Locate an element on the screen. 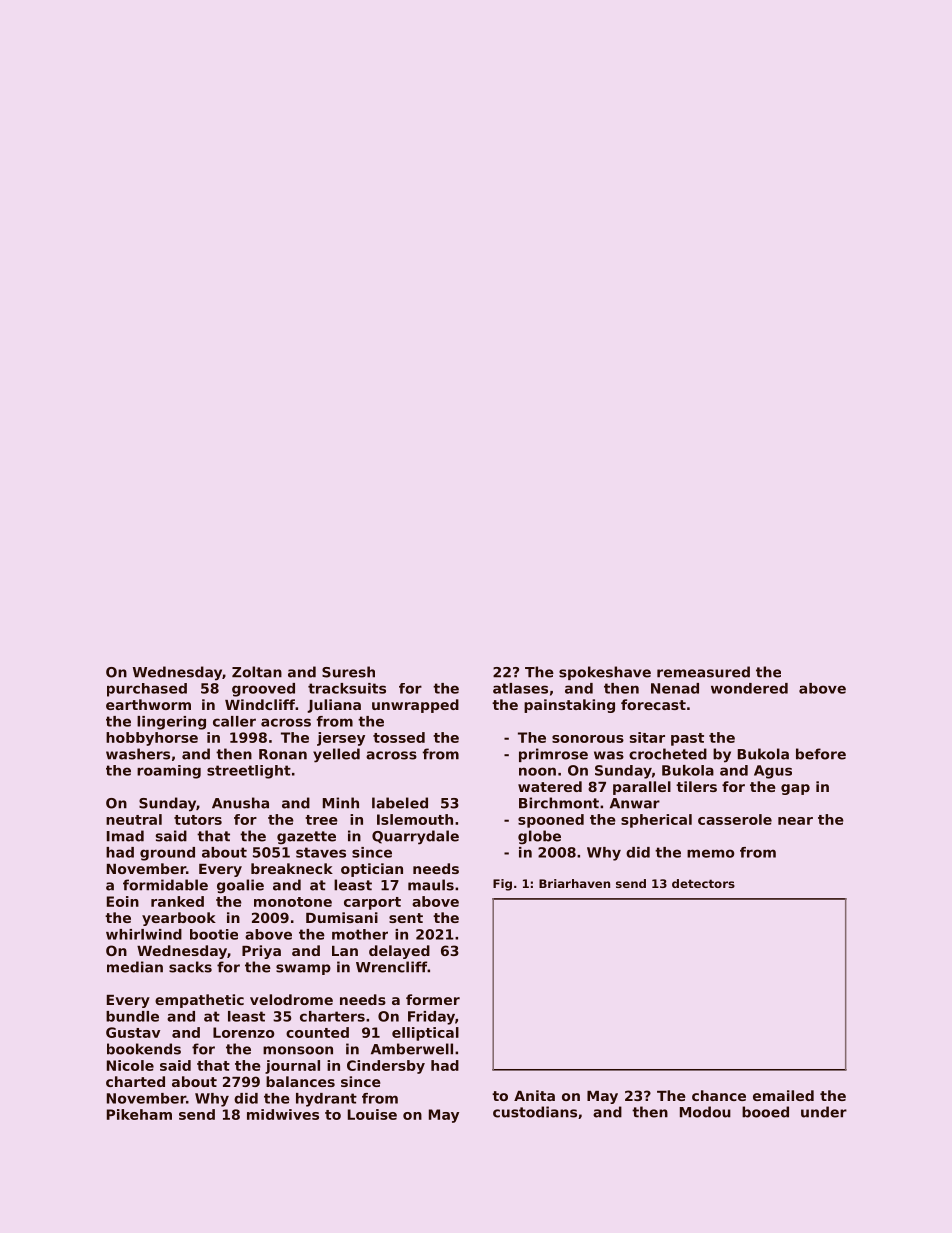 The image size is (952, 1233). remeasured is located at coordinates (703, 672).
